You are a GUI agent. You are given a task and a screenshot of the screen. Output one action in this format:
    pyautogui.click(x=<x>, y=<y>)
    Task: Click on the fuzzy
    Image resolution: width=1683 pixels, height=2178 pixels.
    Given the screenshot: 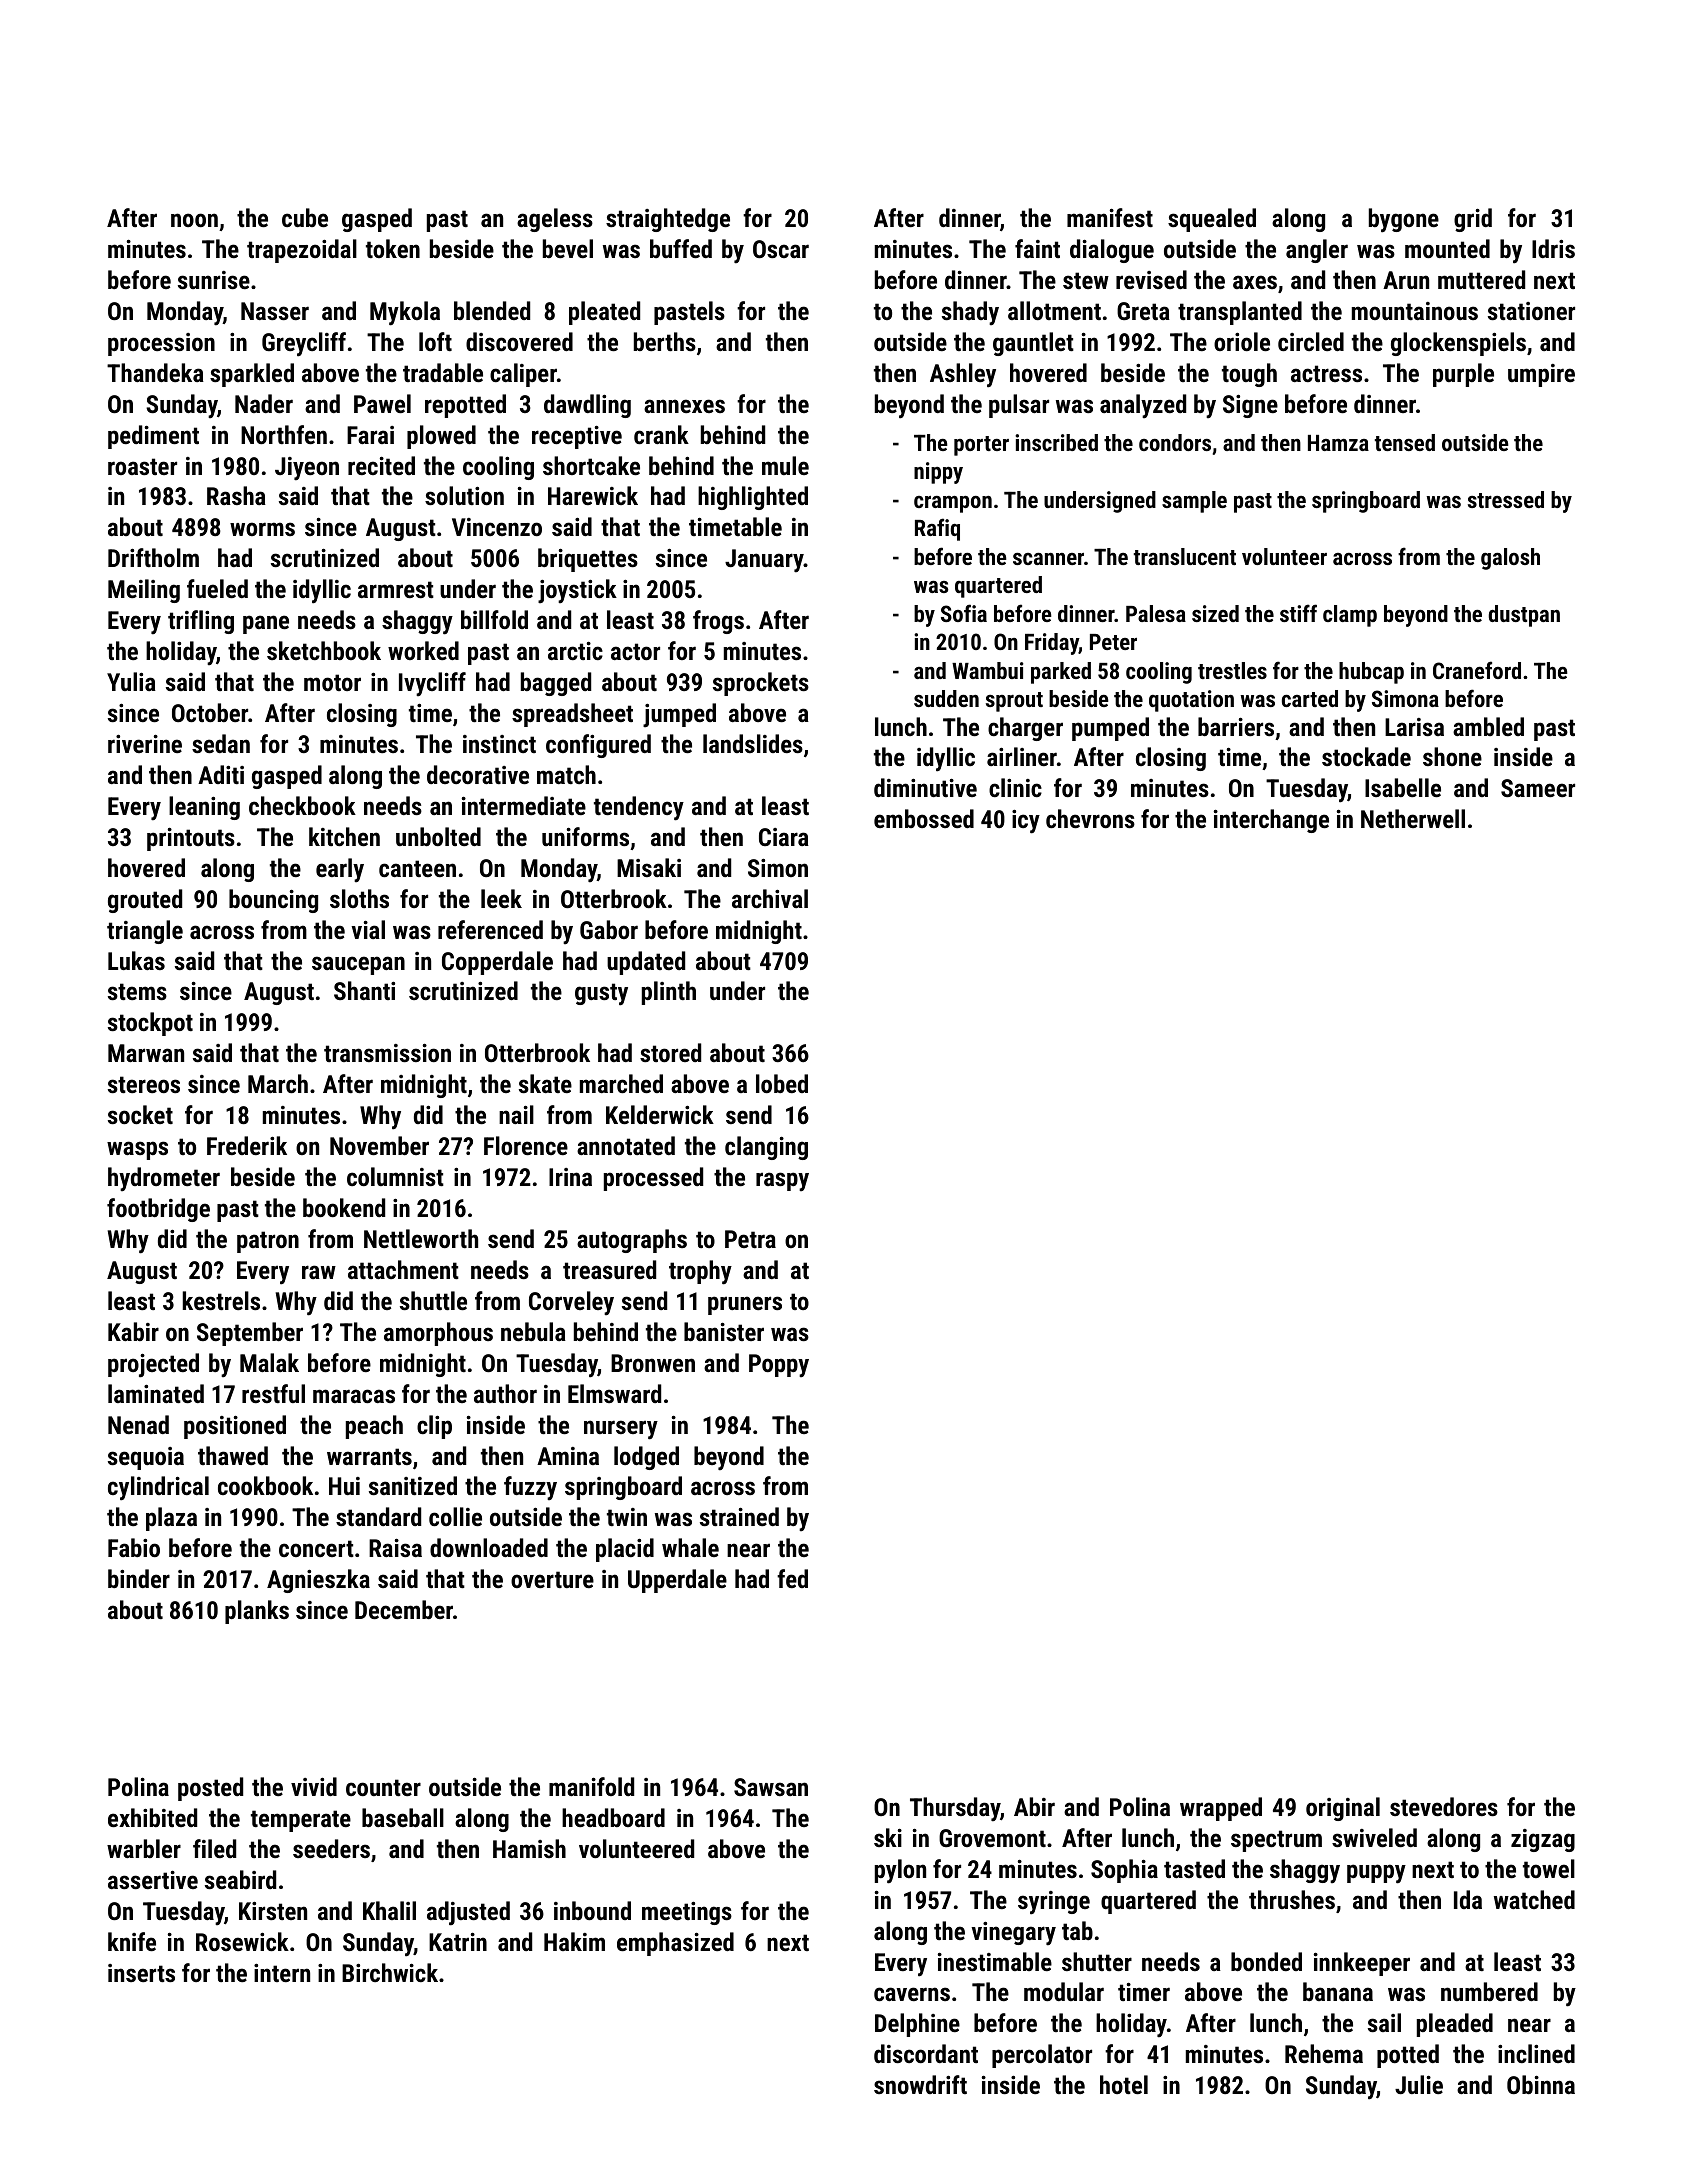 What is the action you would take?
    pyautogui.click(x=530, y=1488)
